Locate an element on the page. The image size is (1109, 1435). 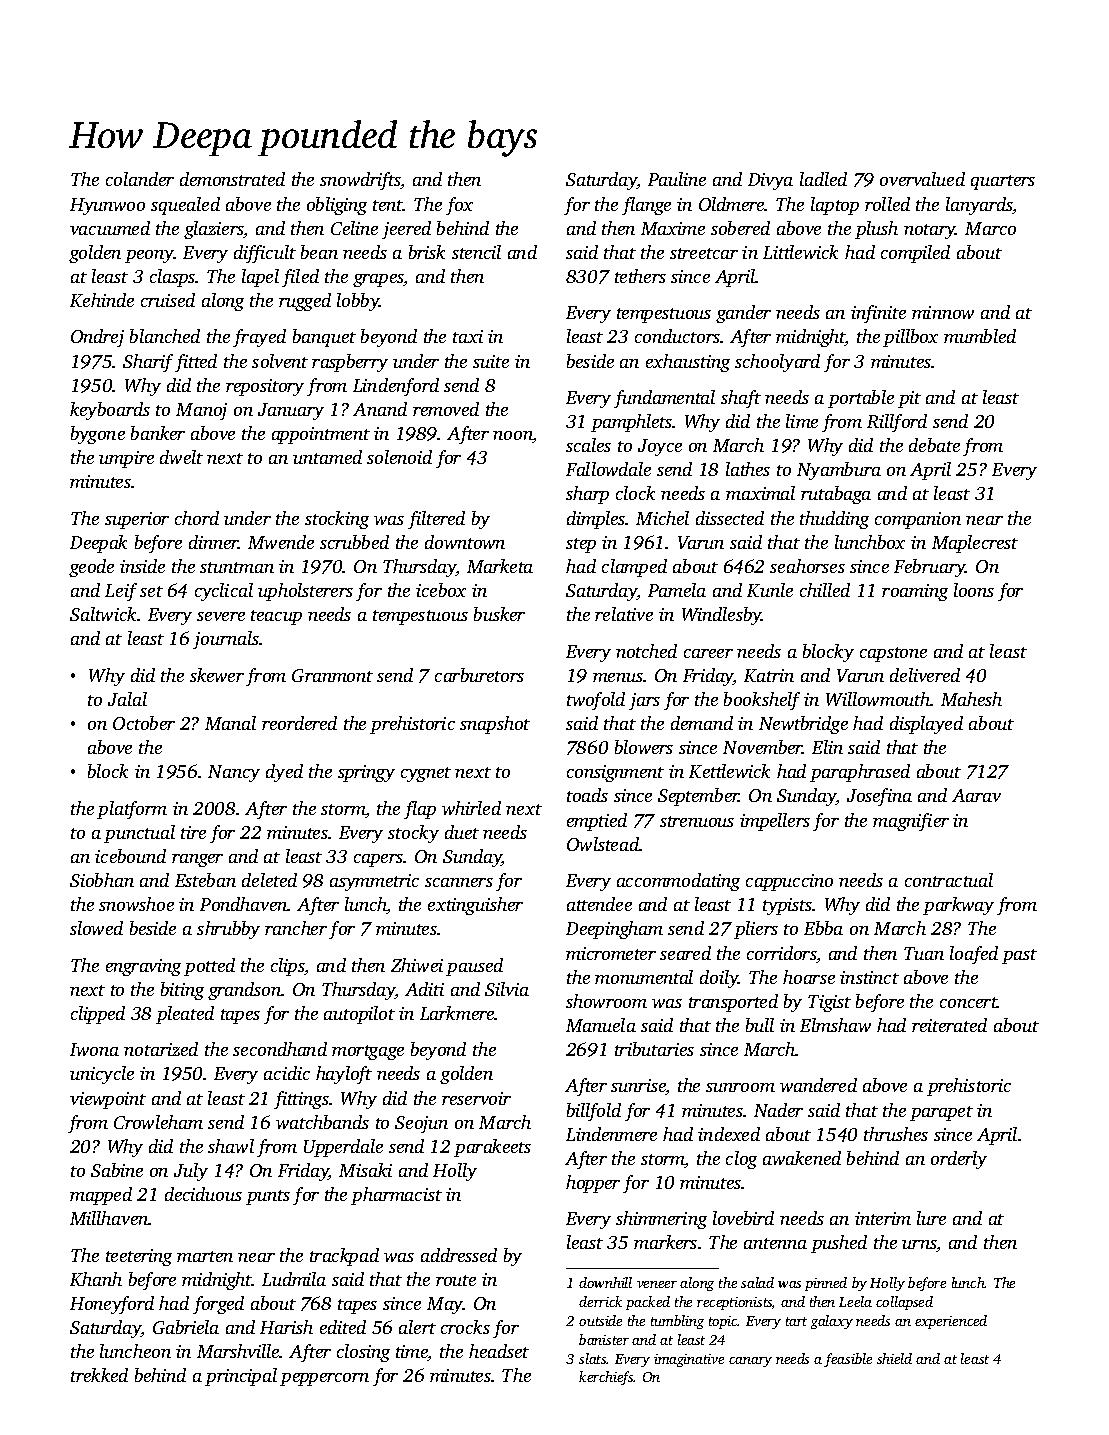
lapel is located at coordinates (260, 278).
